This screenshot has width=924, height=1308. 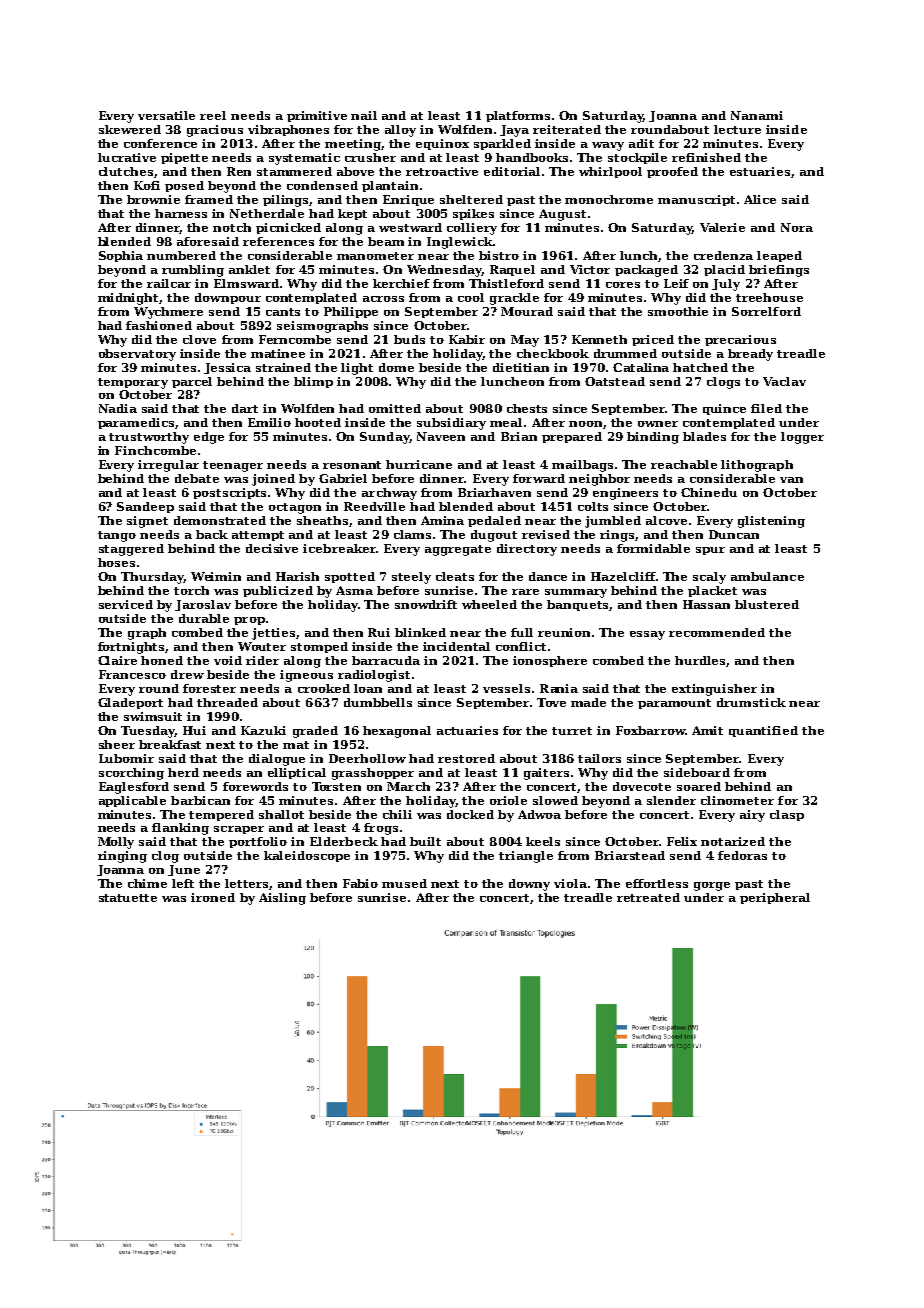 What do you see at coordinates (129, 299) in the screenshot?
I see `midnight` at bounding box center [129, 299].
